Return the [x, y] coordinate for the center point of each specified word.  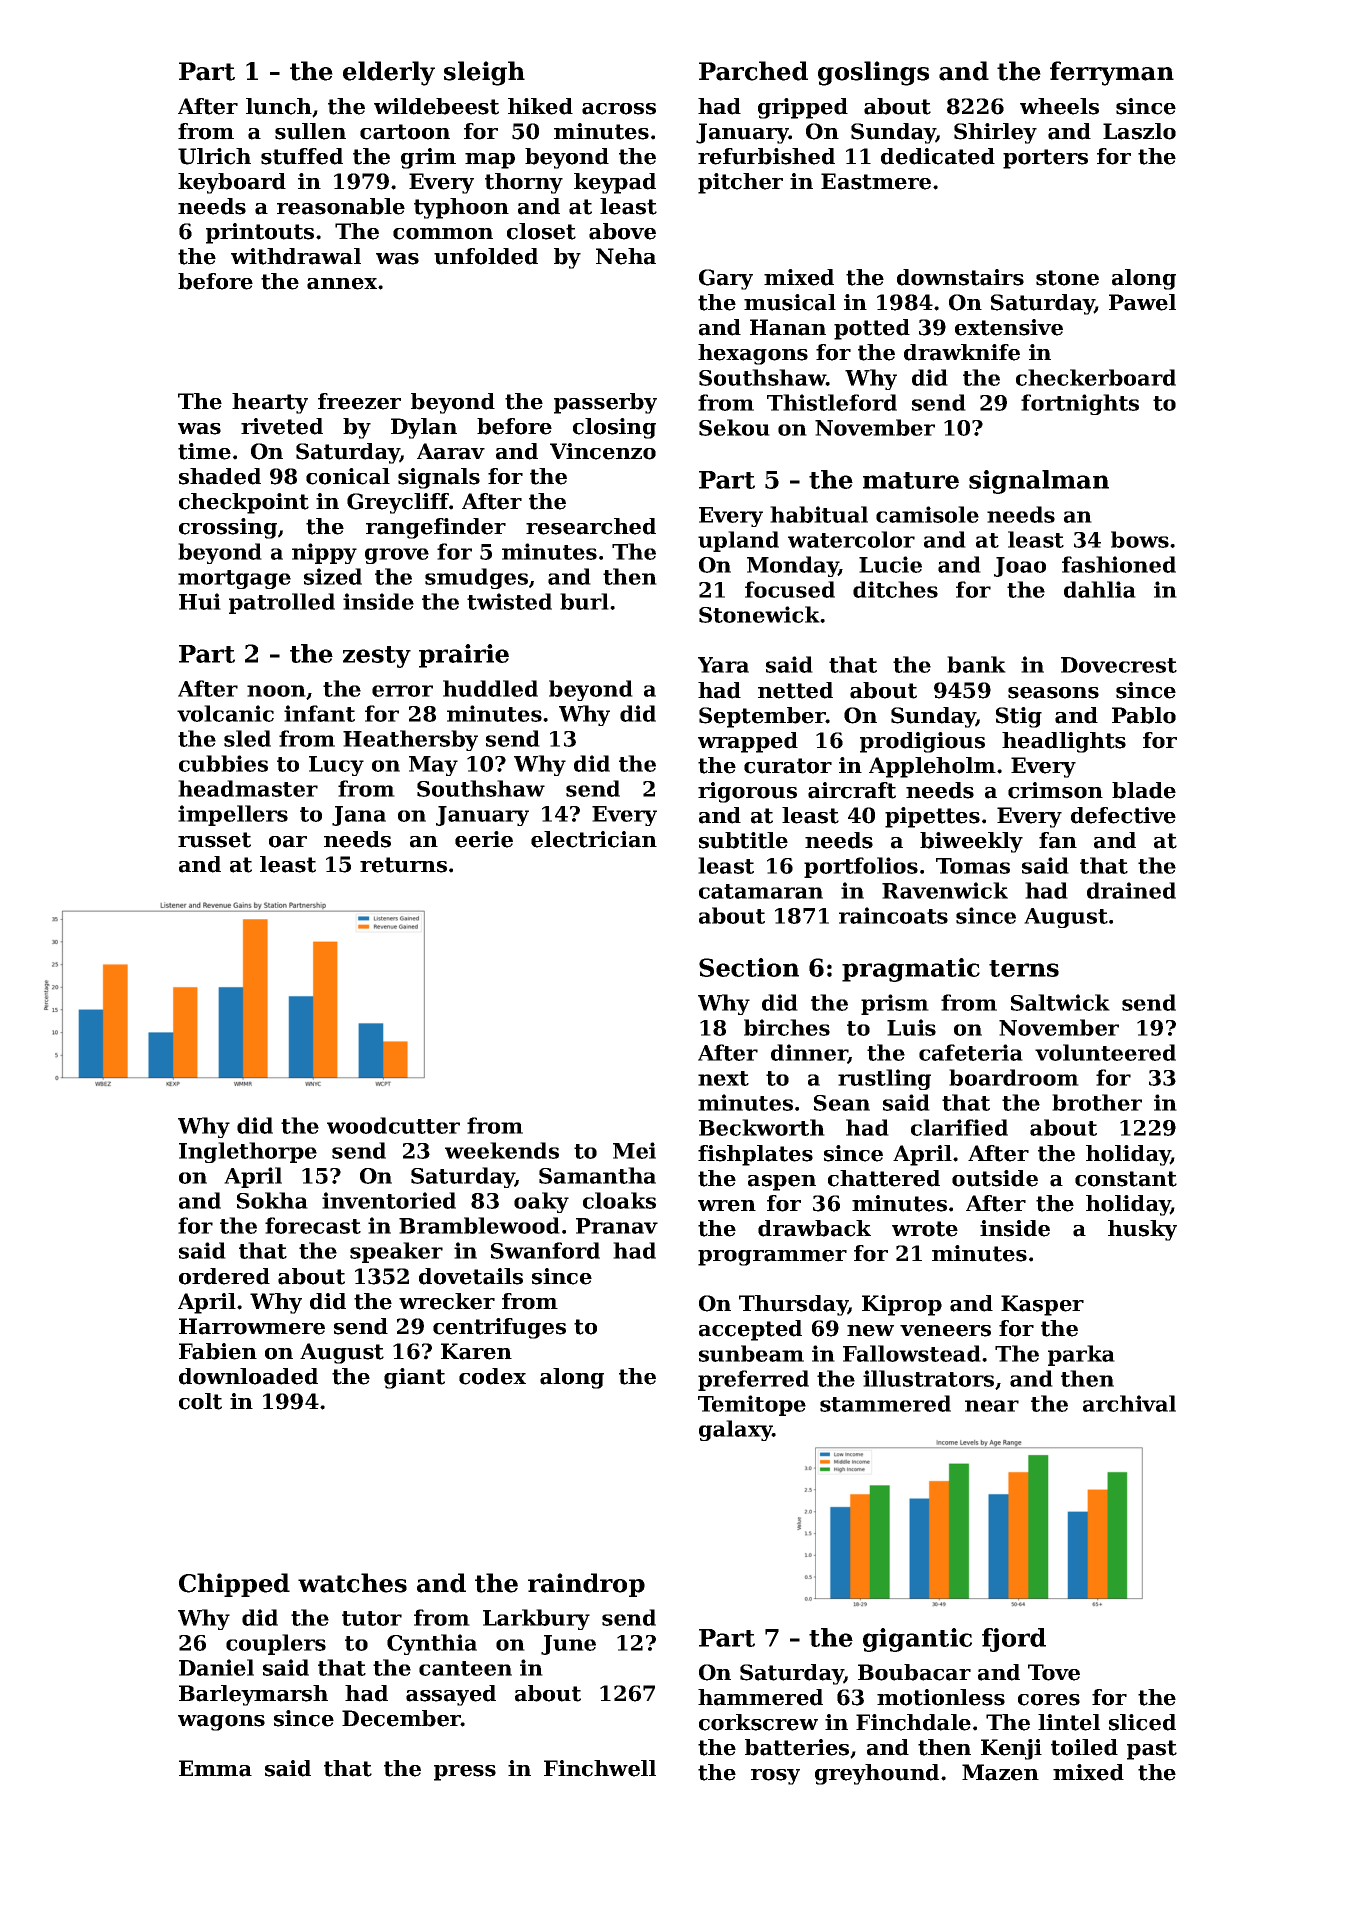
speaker [396, 1252]
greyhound [877, 1774]
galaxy [736, 1430]
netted [795, 690]
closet [541, 231]
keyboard [232, 183]
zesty [377, 657]
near [992, 1406]
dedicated [938, 156]
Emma [215, 1768]
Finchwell [600, 1768]
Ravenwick [945, 890]
